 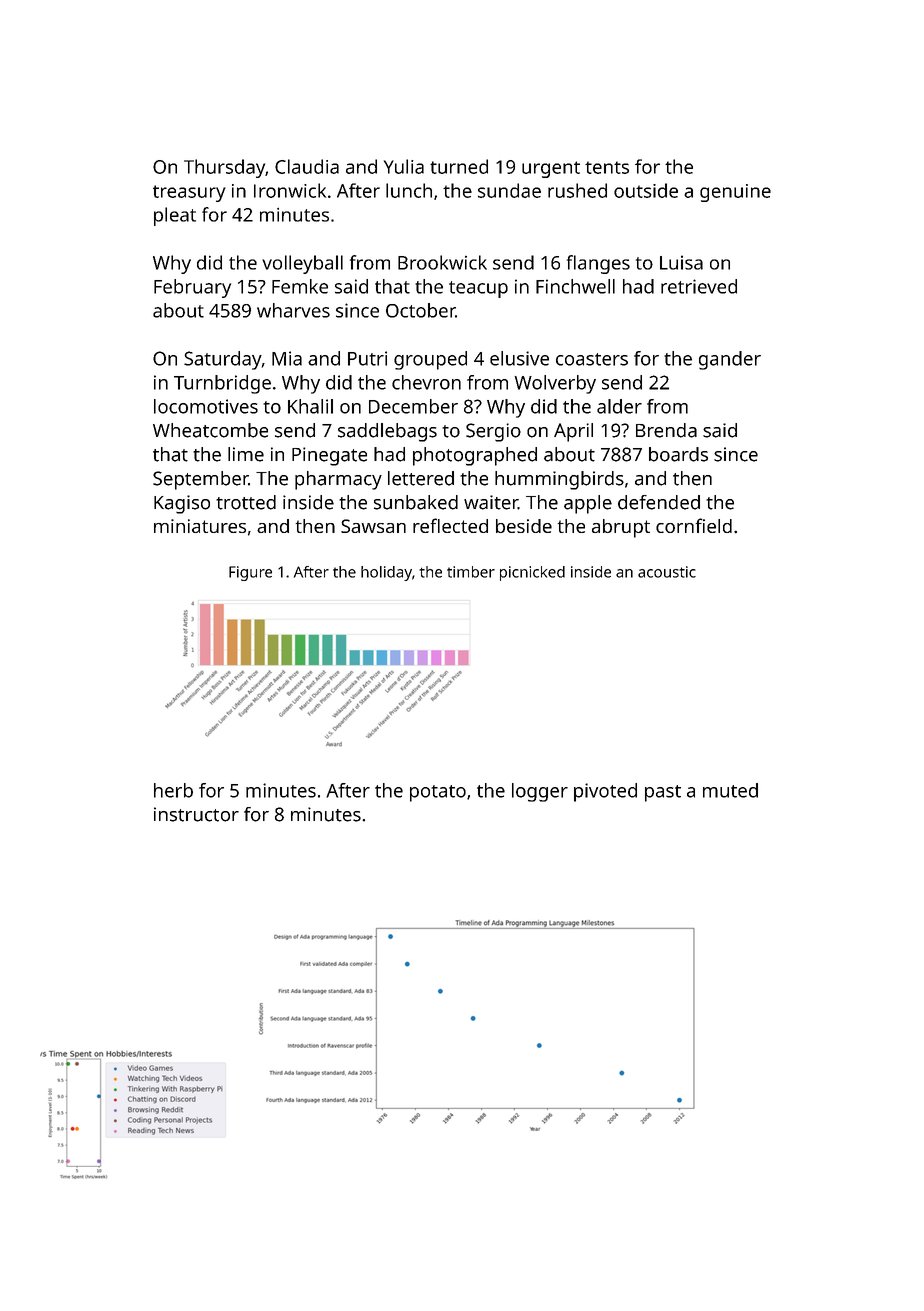 I want to click on herb, so click(x=173, y=790).
